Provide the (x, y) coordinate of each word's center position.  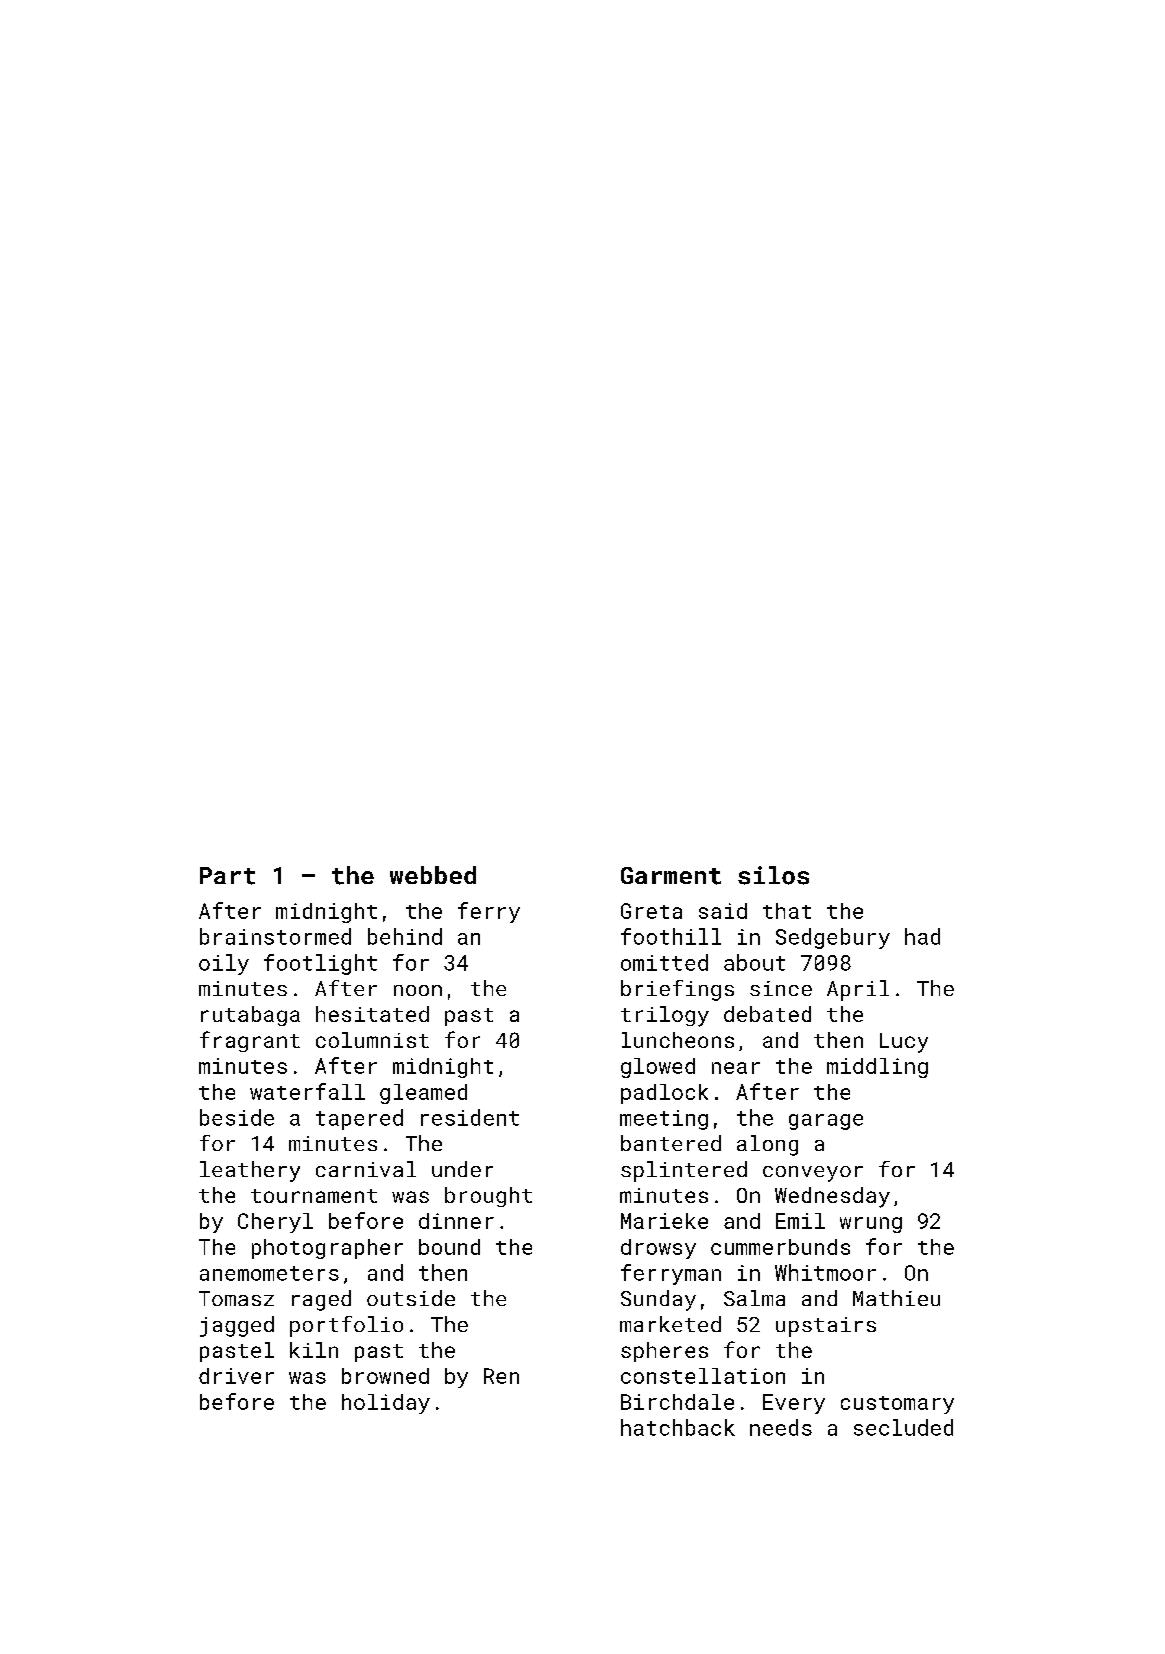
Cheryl (275, 1223)
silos (773, 875)
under (462, 1169)
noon (418, 990)
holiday (386, 1404)
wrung (871, 1225)
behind (405, 936)
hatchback (678, 1427)
